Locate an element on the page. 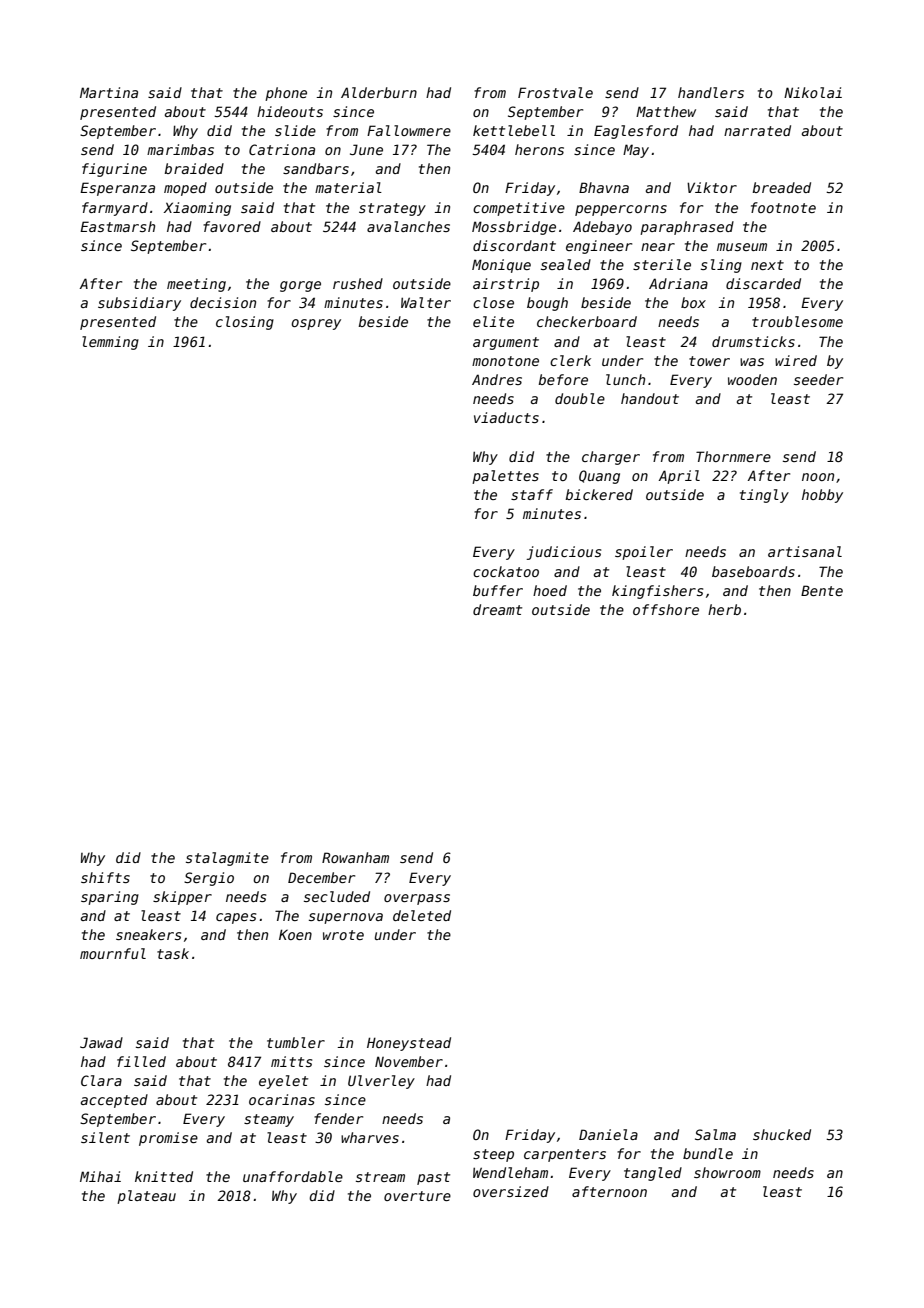  Salma is located at coordinates (715, 1134).
